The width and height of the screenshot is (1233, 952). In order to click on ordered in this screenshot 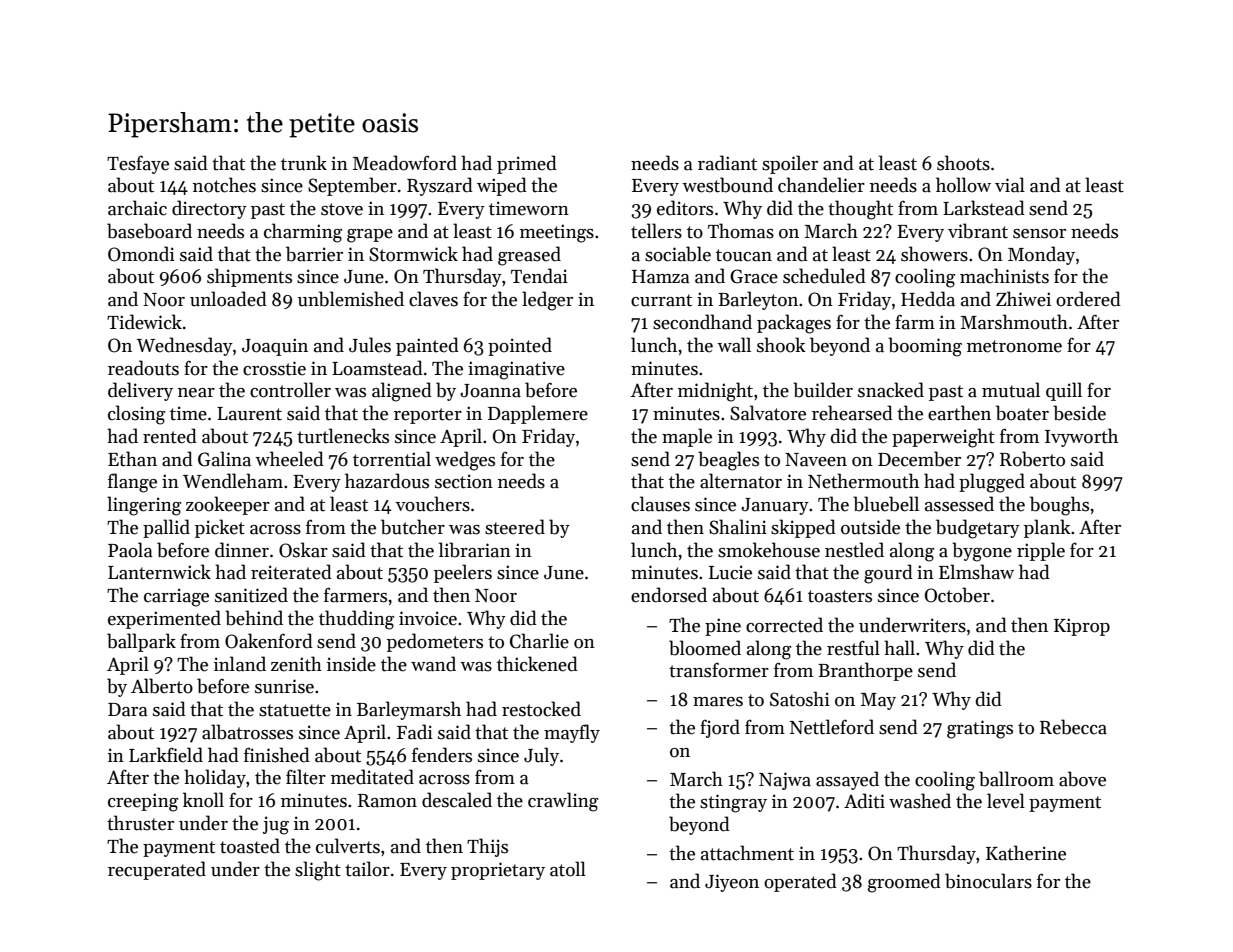, I will do `click(1088, 299)`.
